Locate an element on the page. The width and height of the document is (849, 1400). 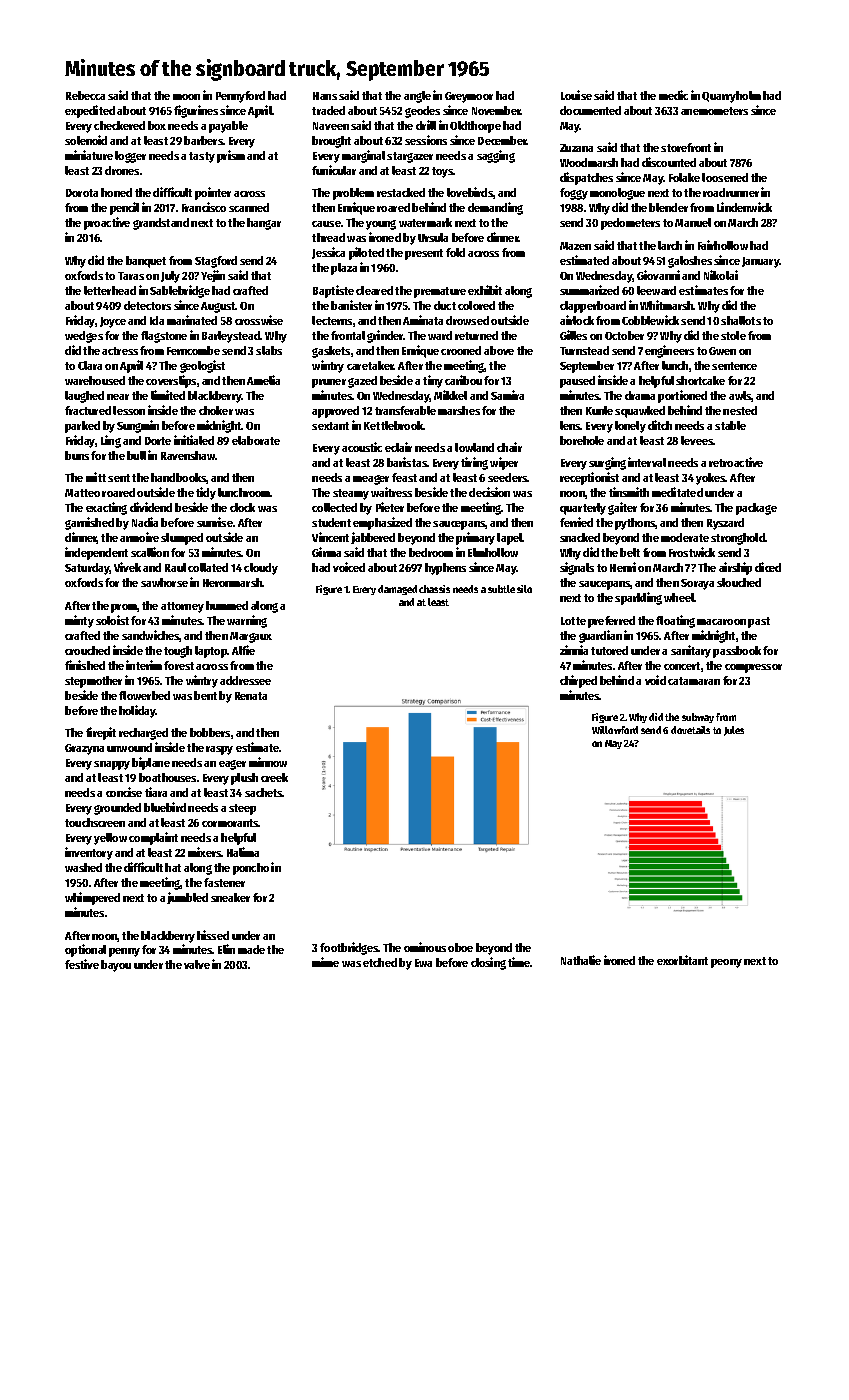
valve is located at coordinates (197, 964).
